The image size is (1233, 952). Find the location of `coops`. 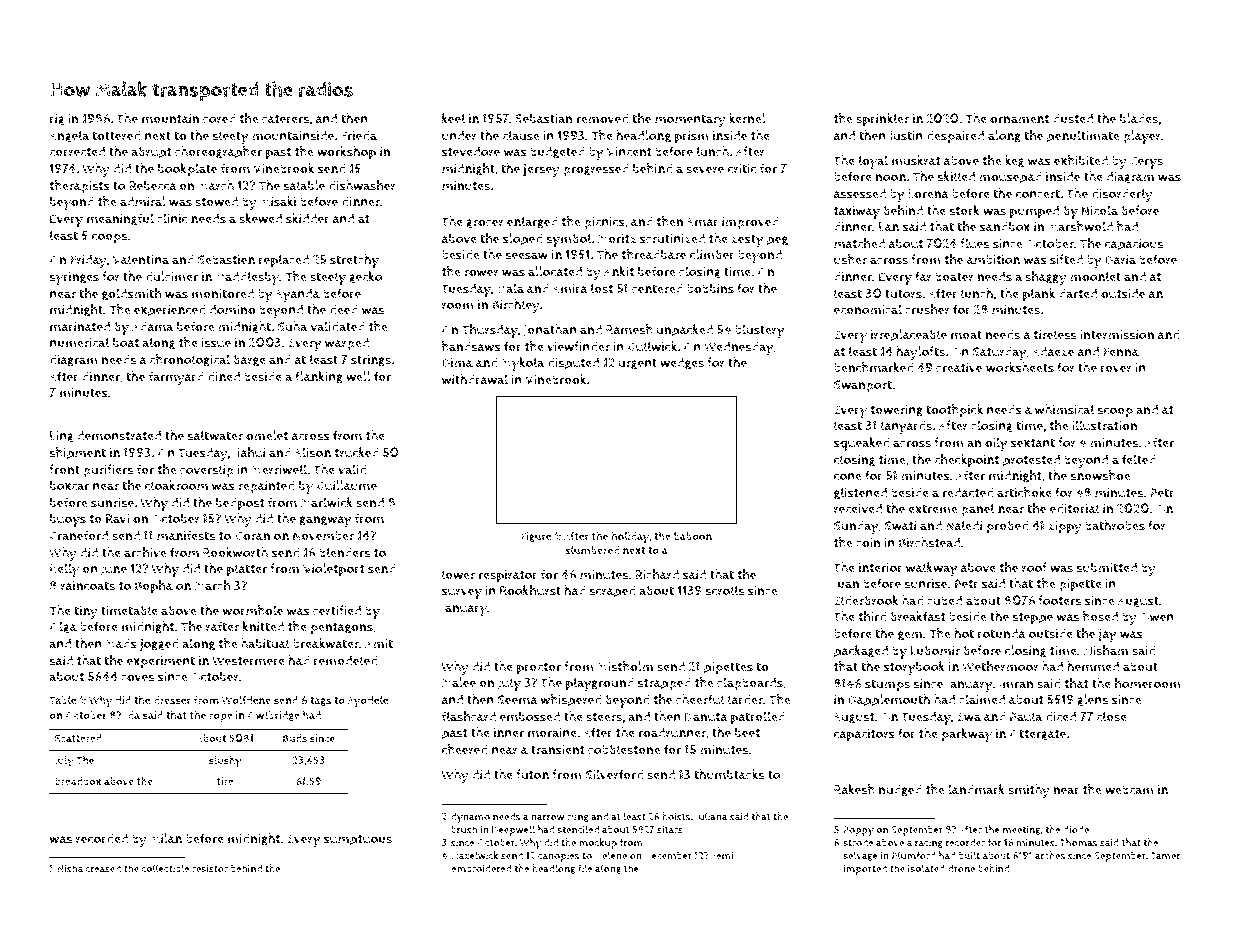

coops is located at coordinates (109, 238).
